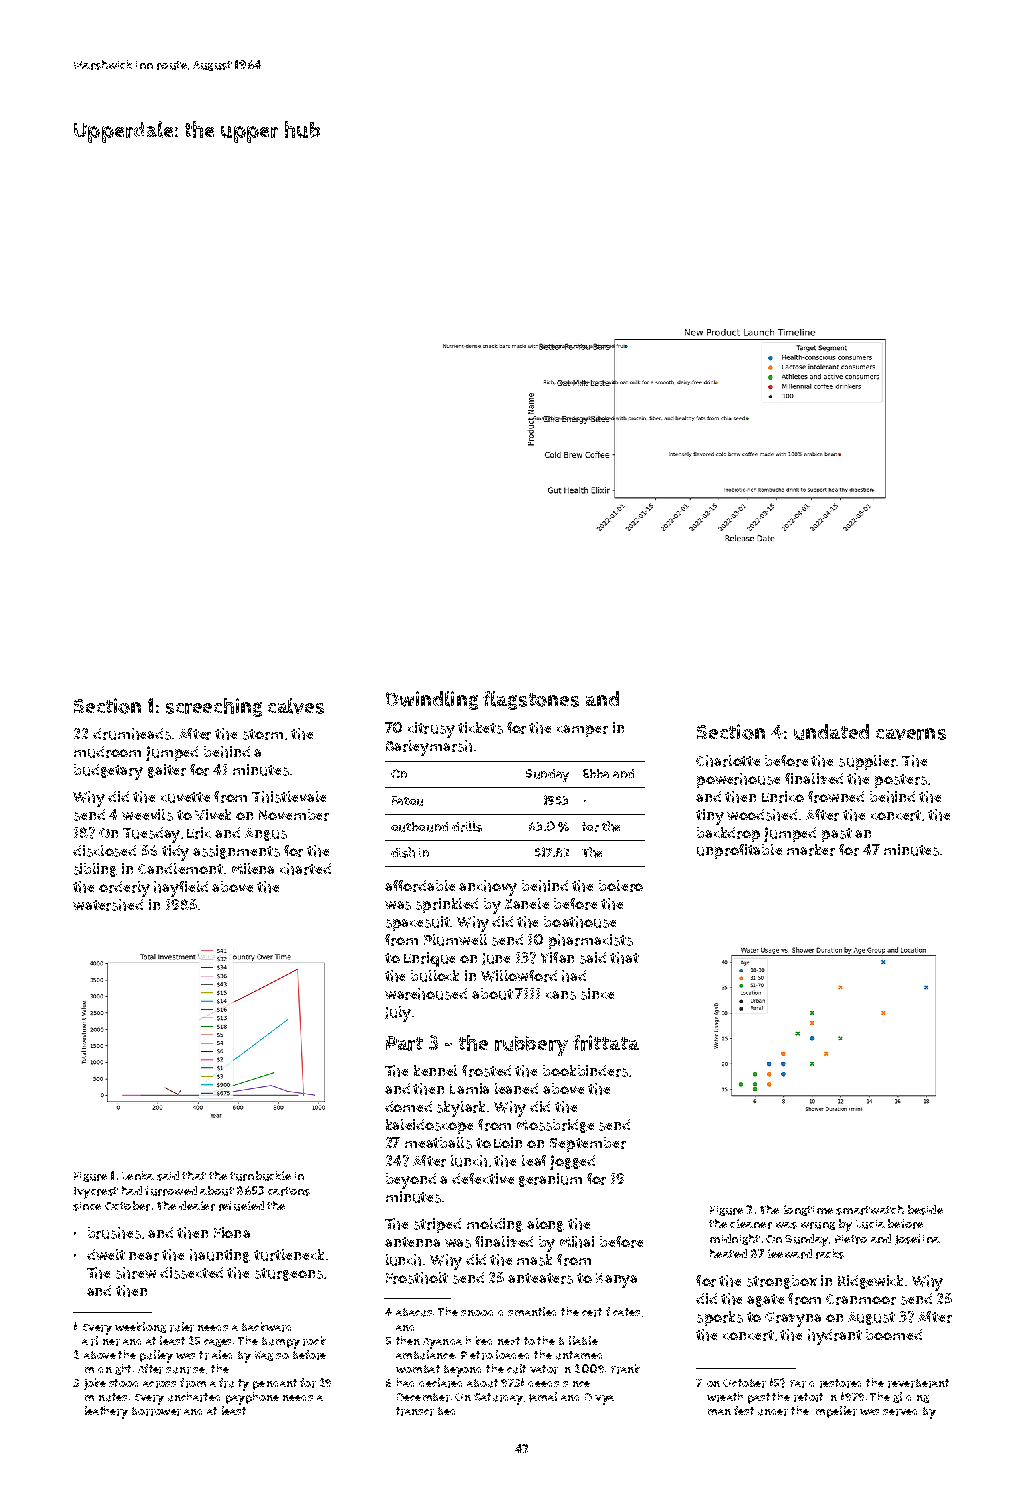  I want to click on pharmacists, so click(591, 941).
